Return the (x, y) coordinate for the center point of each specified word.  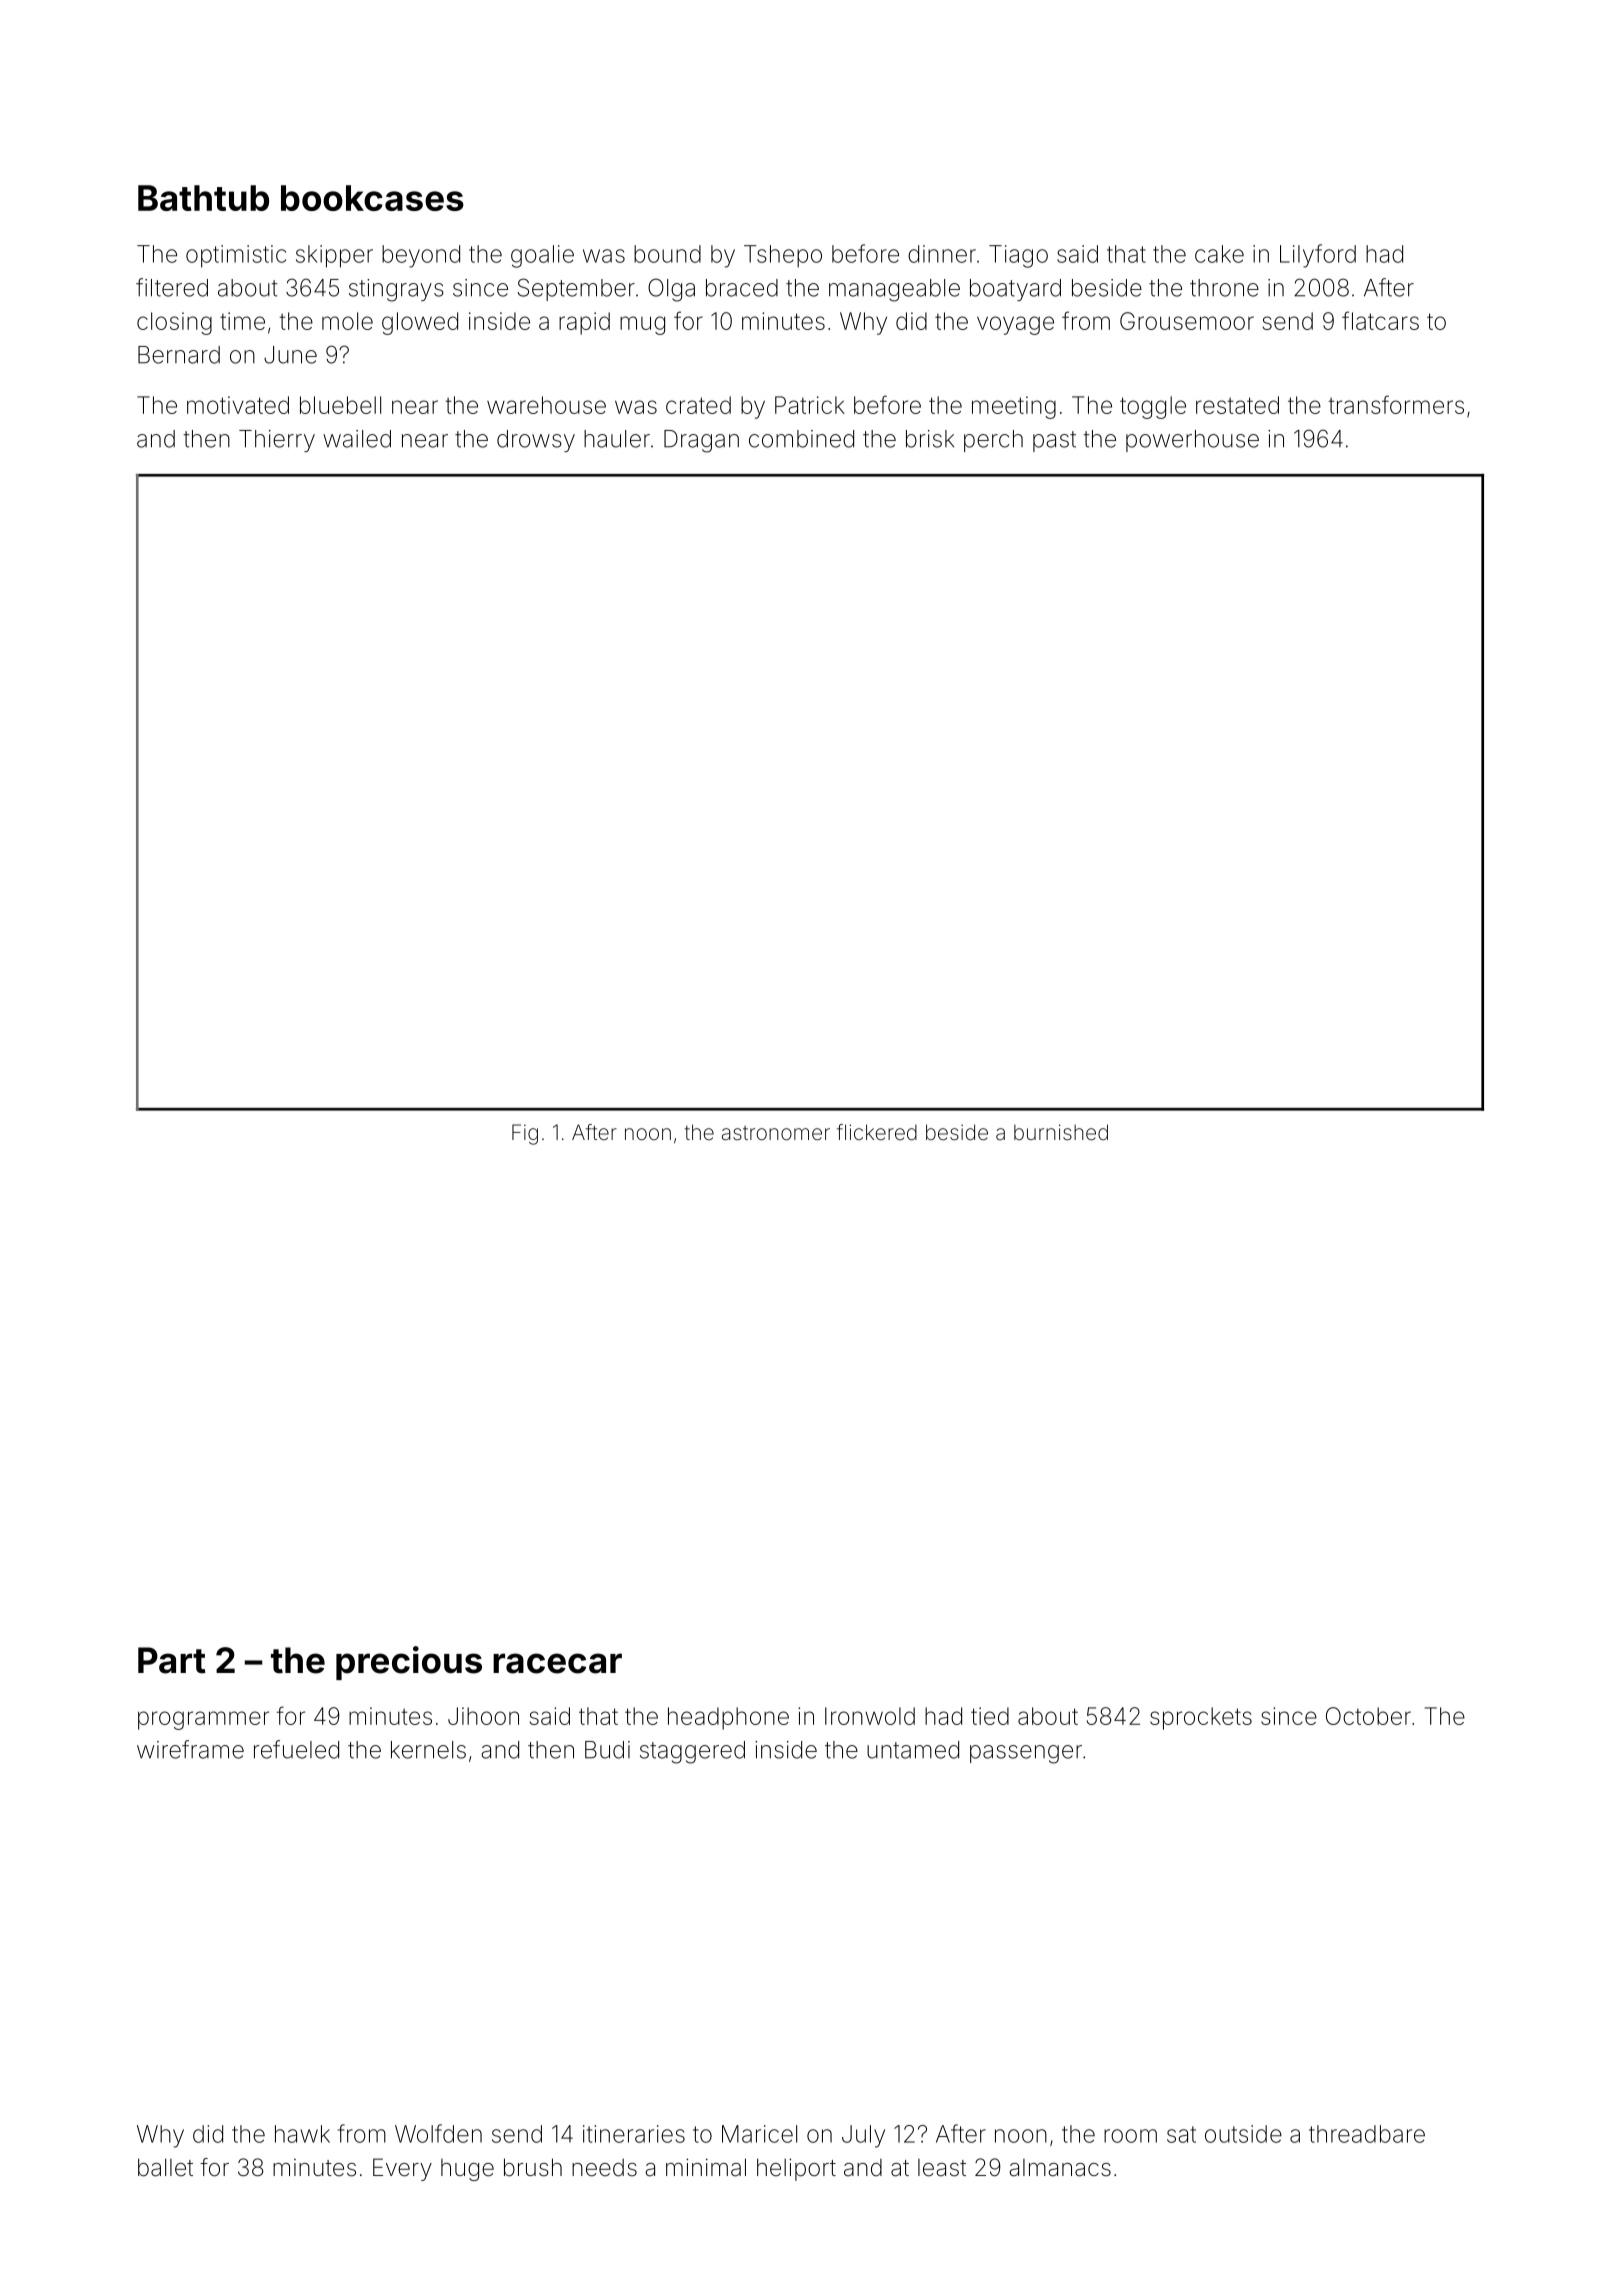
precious (409, 1663)
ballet (165, 2167)
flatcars (1380, 320)
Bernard (179, 355)
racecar (557, 1663)
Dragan (701, 441)
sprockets (1201, 1718)
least (942, 2168)
